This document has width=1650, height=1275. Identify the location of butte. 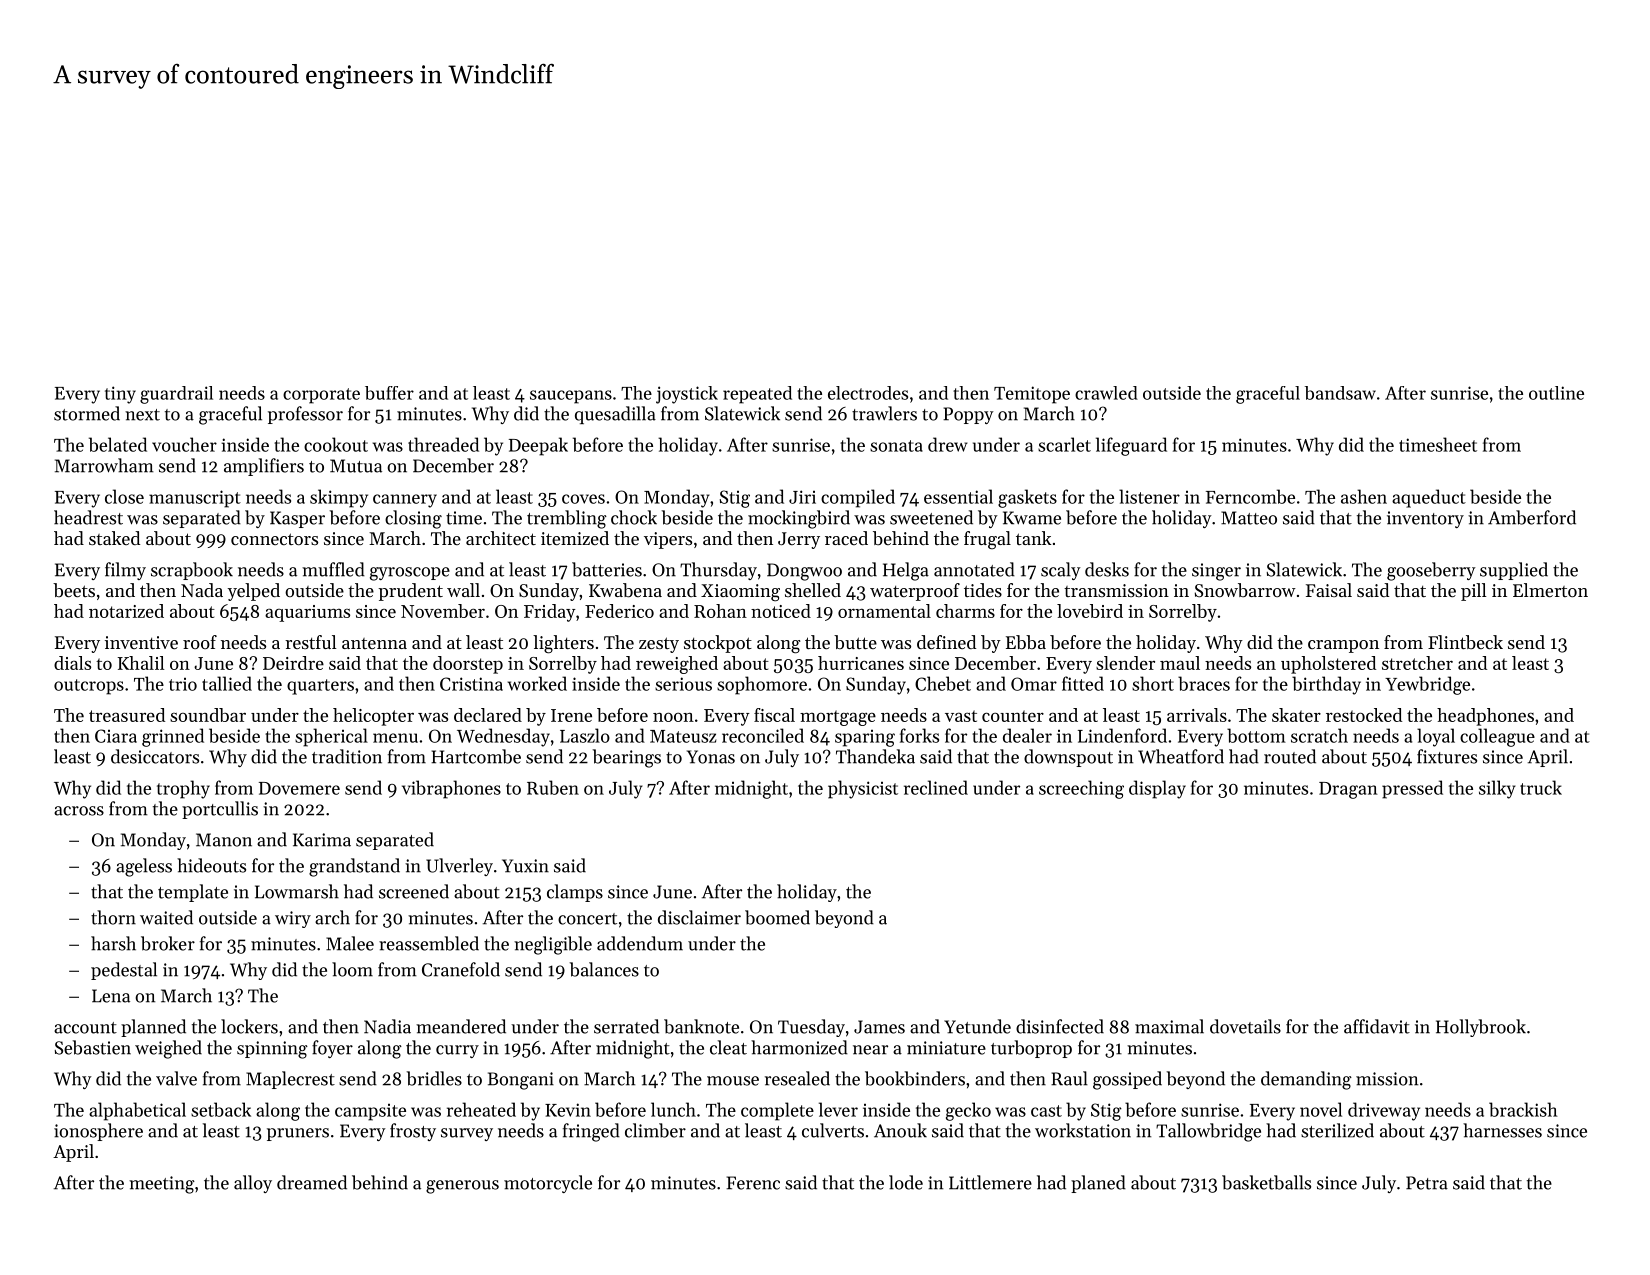
(855, 642).
